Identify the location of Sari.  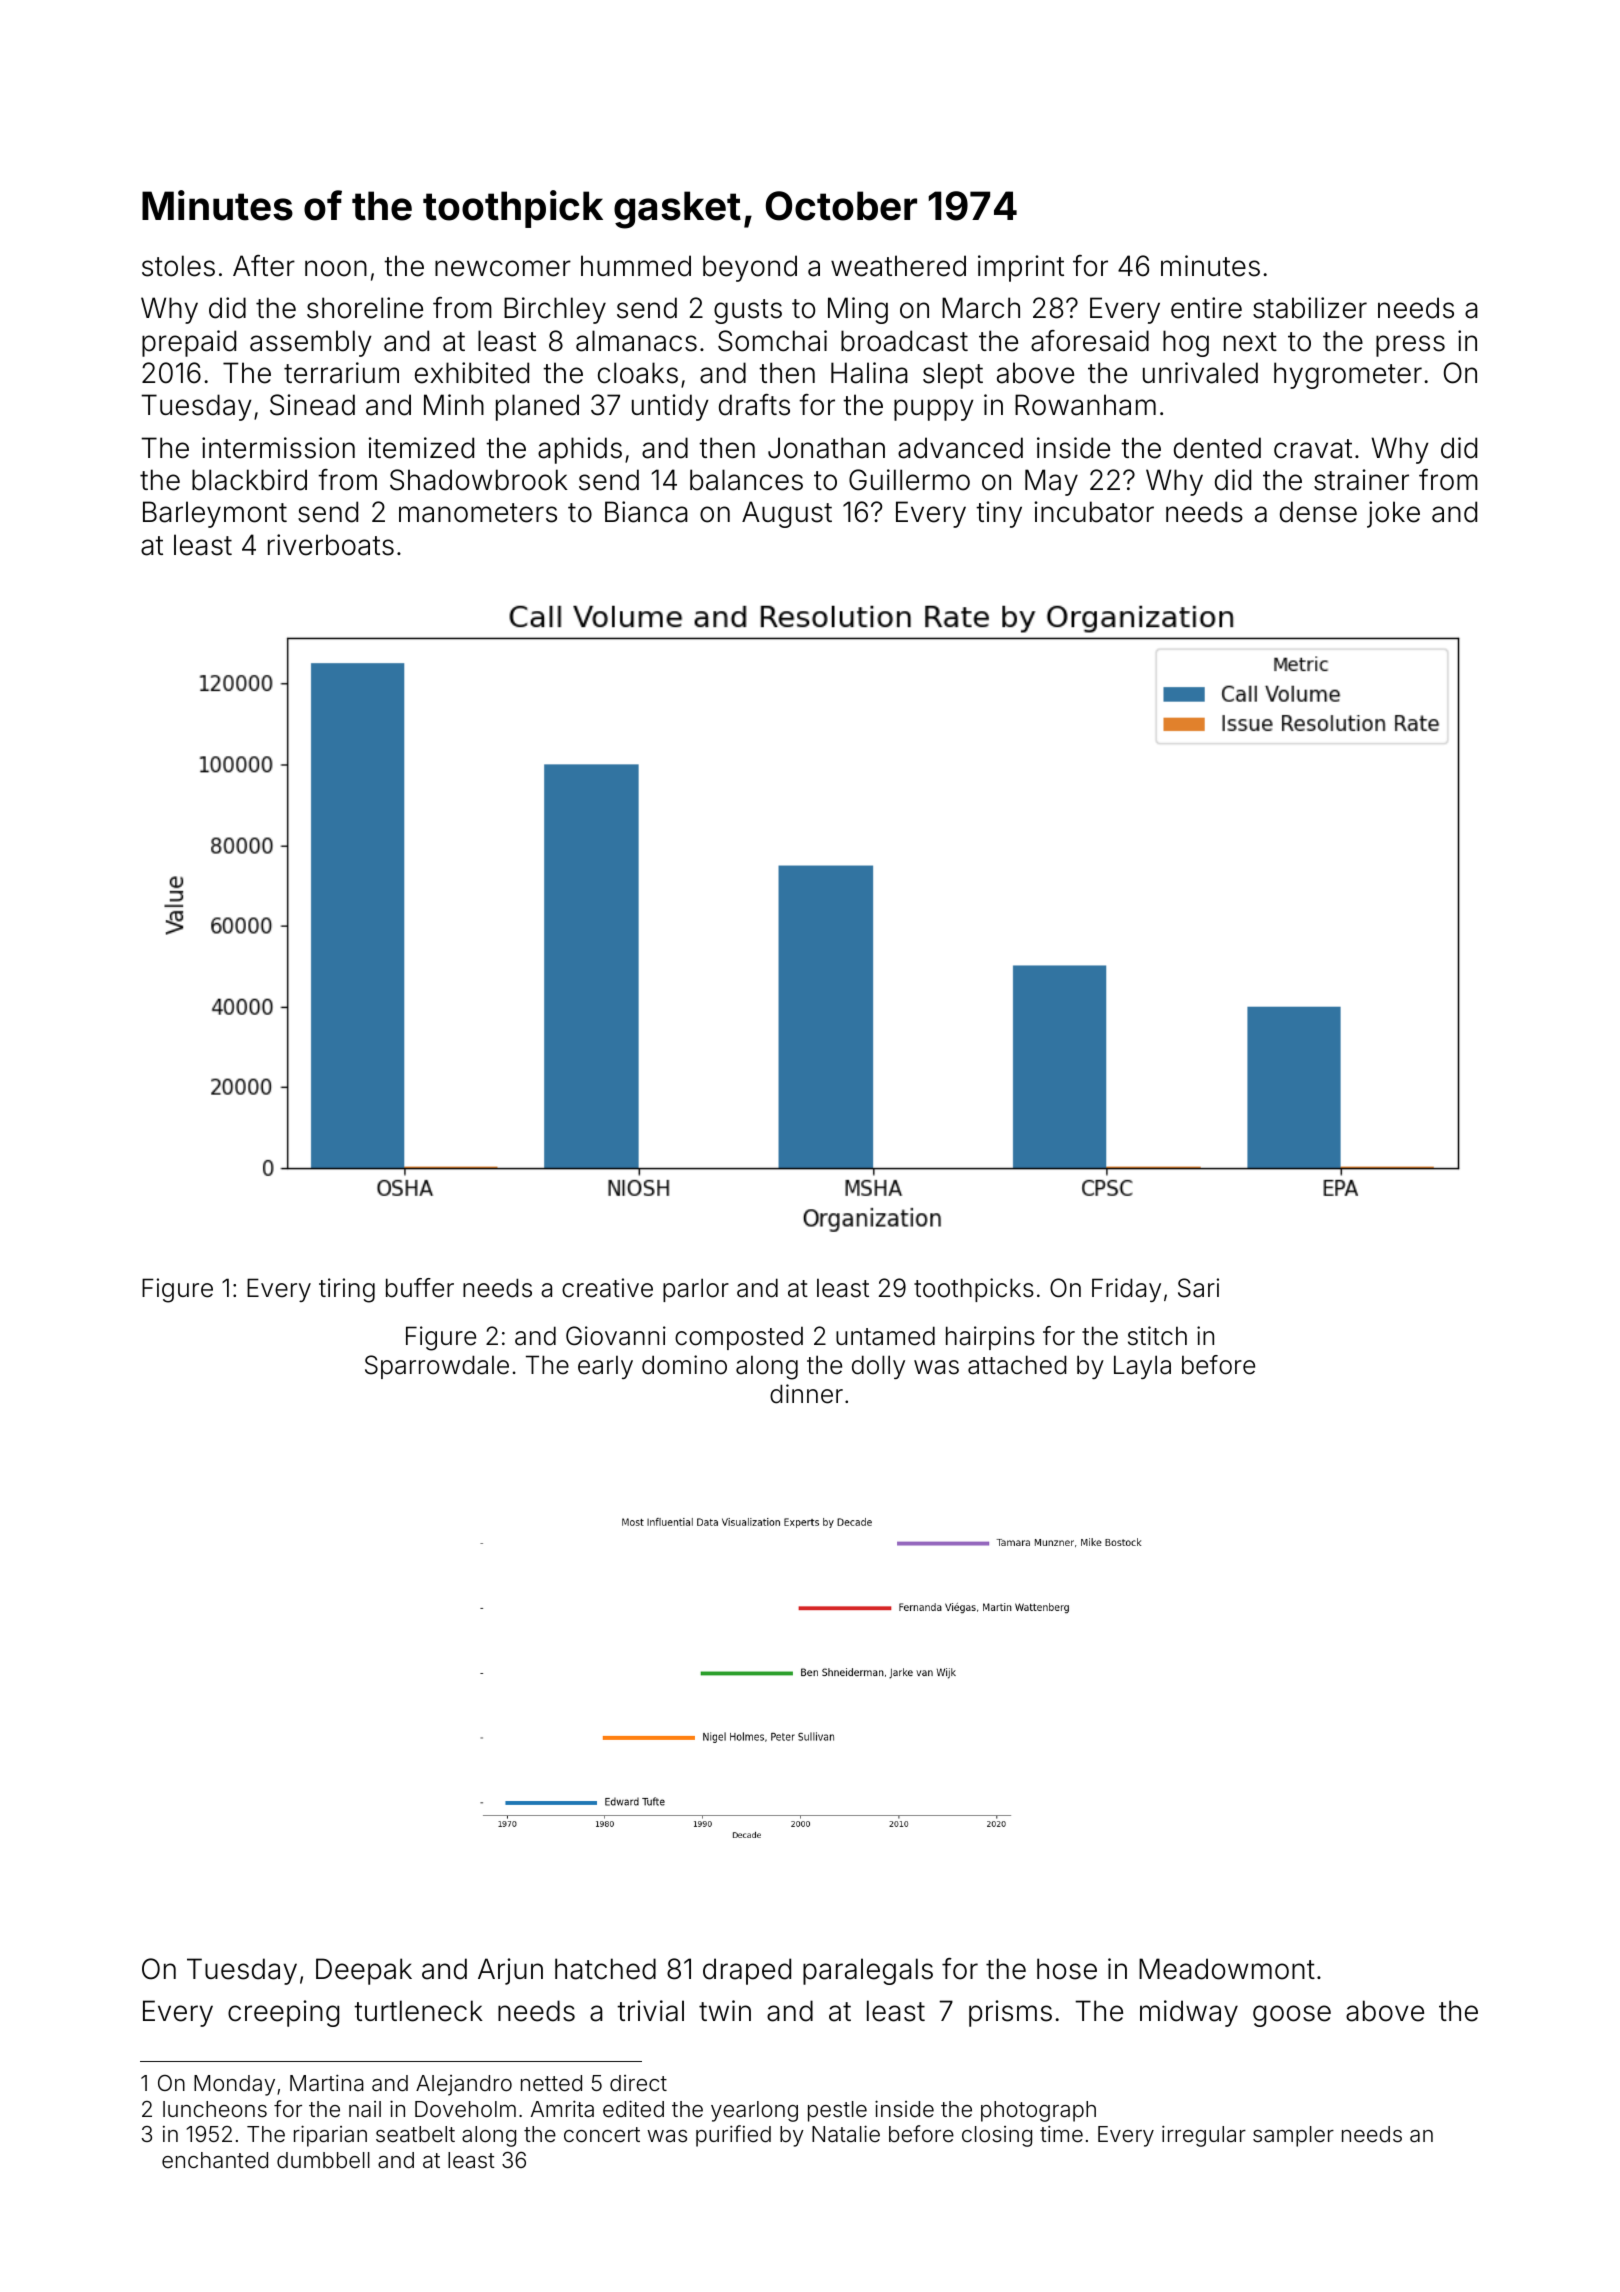
(1198, 1288).
